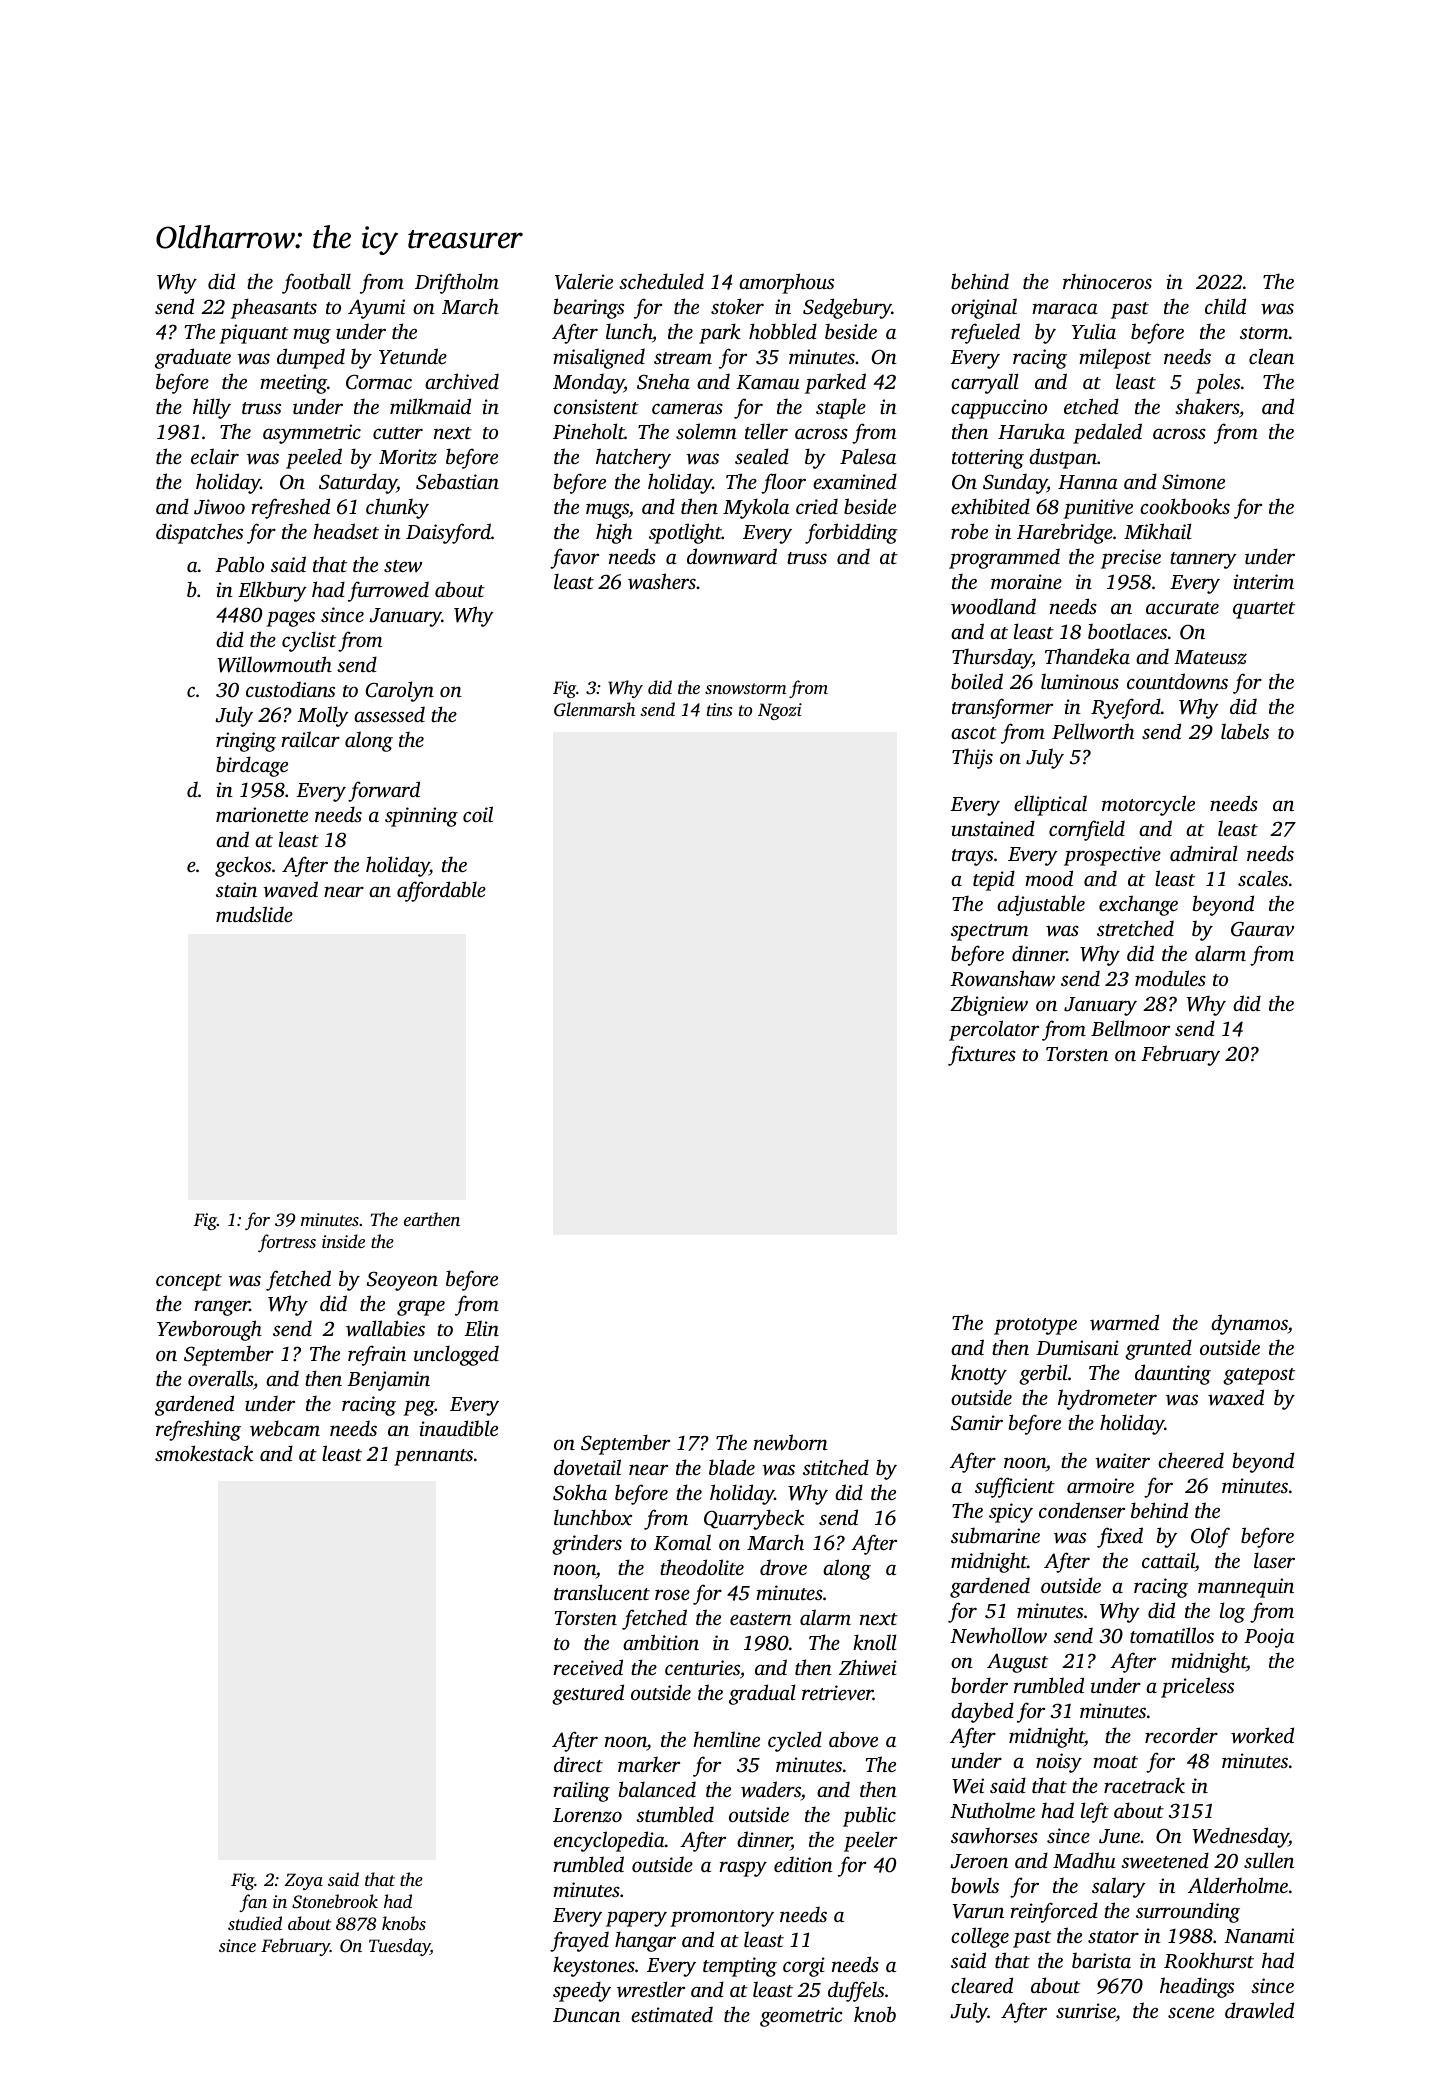 The width and height of the page is (1450, 2100). Describe the element at coordinates (786, 283) in the page. I see `amorphous` at that location.
